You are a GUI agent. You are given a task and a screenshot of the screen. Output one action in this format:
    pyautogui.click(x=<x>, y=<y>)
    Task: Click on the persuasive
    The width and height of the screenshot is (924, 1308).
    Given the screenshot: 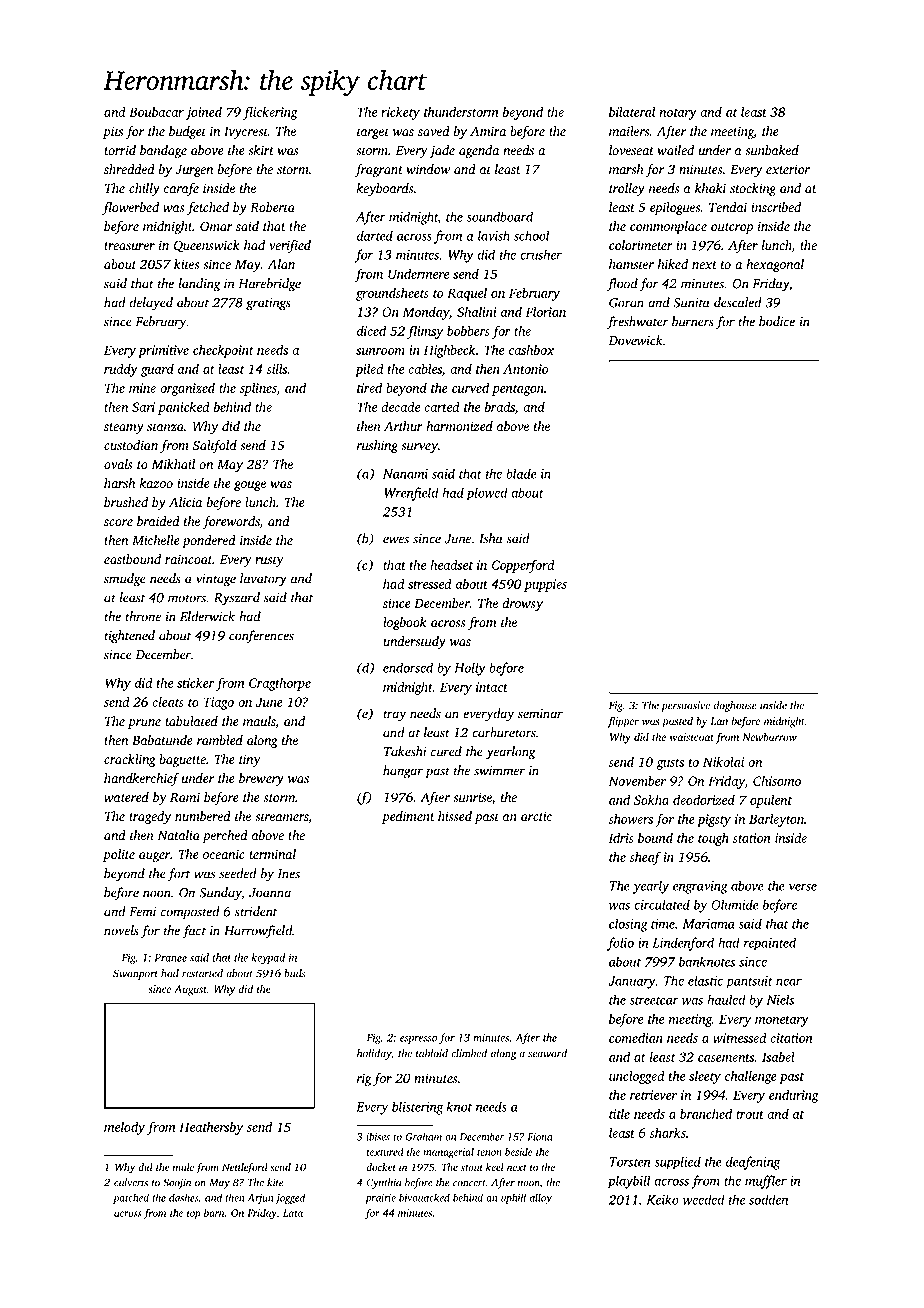 What is the action you would take?
    pyautogui.click(x=685, y=706)
